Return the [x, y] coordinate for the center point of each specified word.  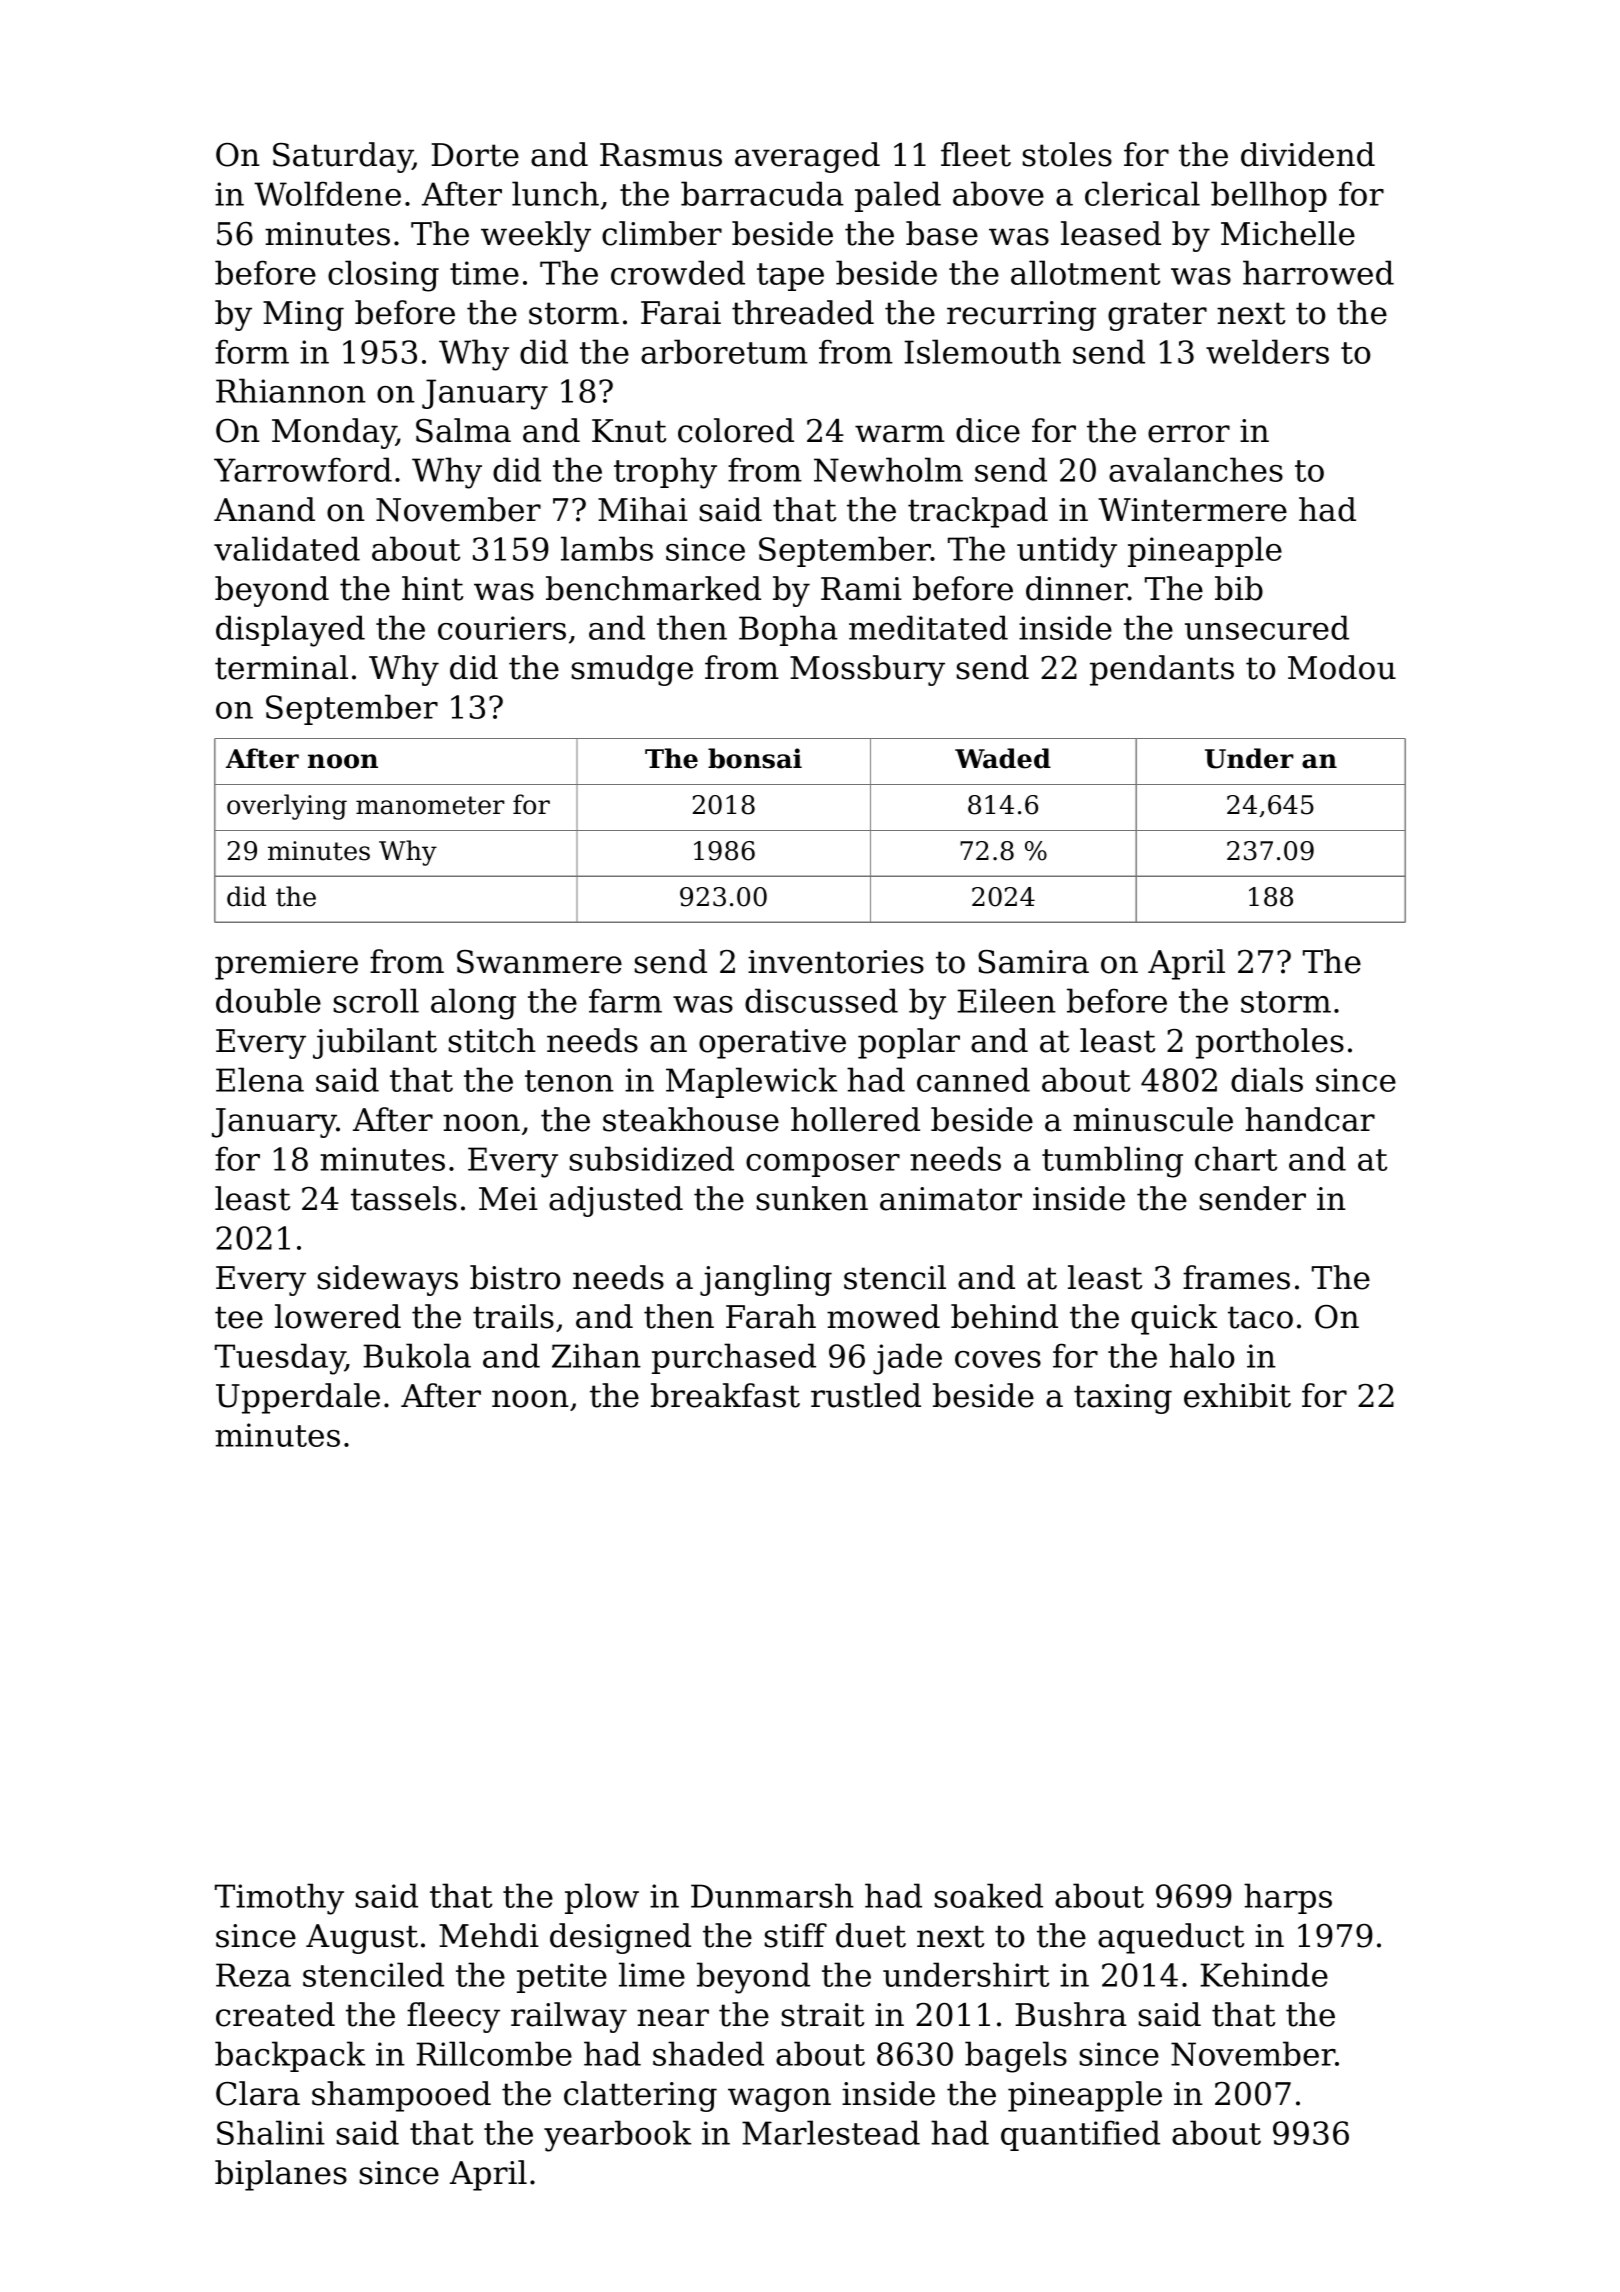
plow [602, 1898]
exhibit [1237, 1395]
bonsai [755, 758]
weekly [536, 236]
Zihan [596, 1355]
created [275, 2014]
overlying [287, 807]
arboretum [724, 351]
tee [239, 1317]
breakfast [725, 1395]
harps [1288, 1898]
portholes [1270, 1043]
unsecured [1267, 627]
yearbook [617, 2136]
